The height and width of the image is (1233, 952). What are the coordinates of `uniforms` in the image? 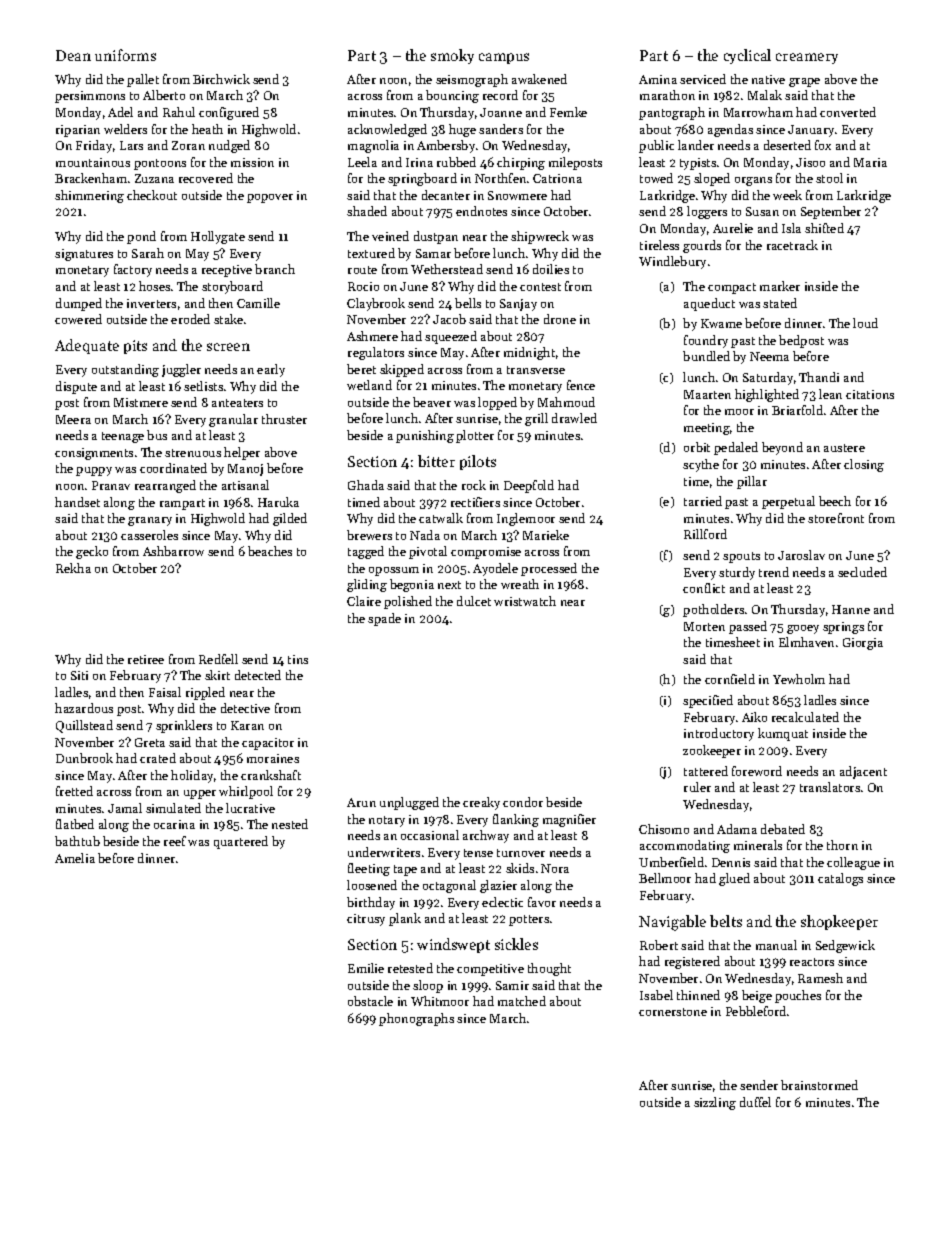 It's located at (125, 55).
